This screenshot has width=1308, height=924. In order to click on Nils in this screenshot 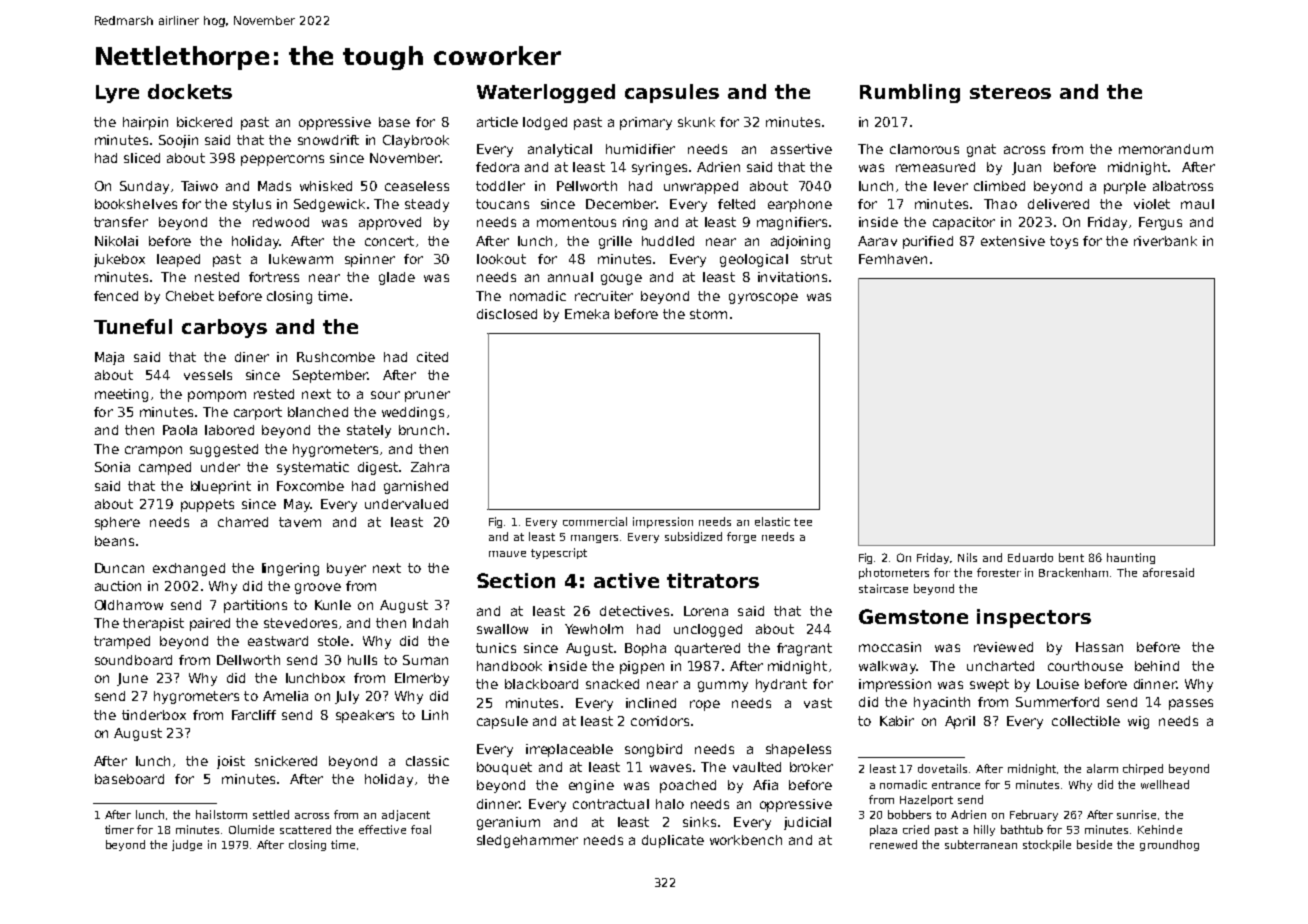, I will do `click(967, 557)`.
